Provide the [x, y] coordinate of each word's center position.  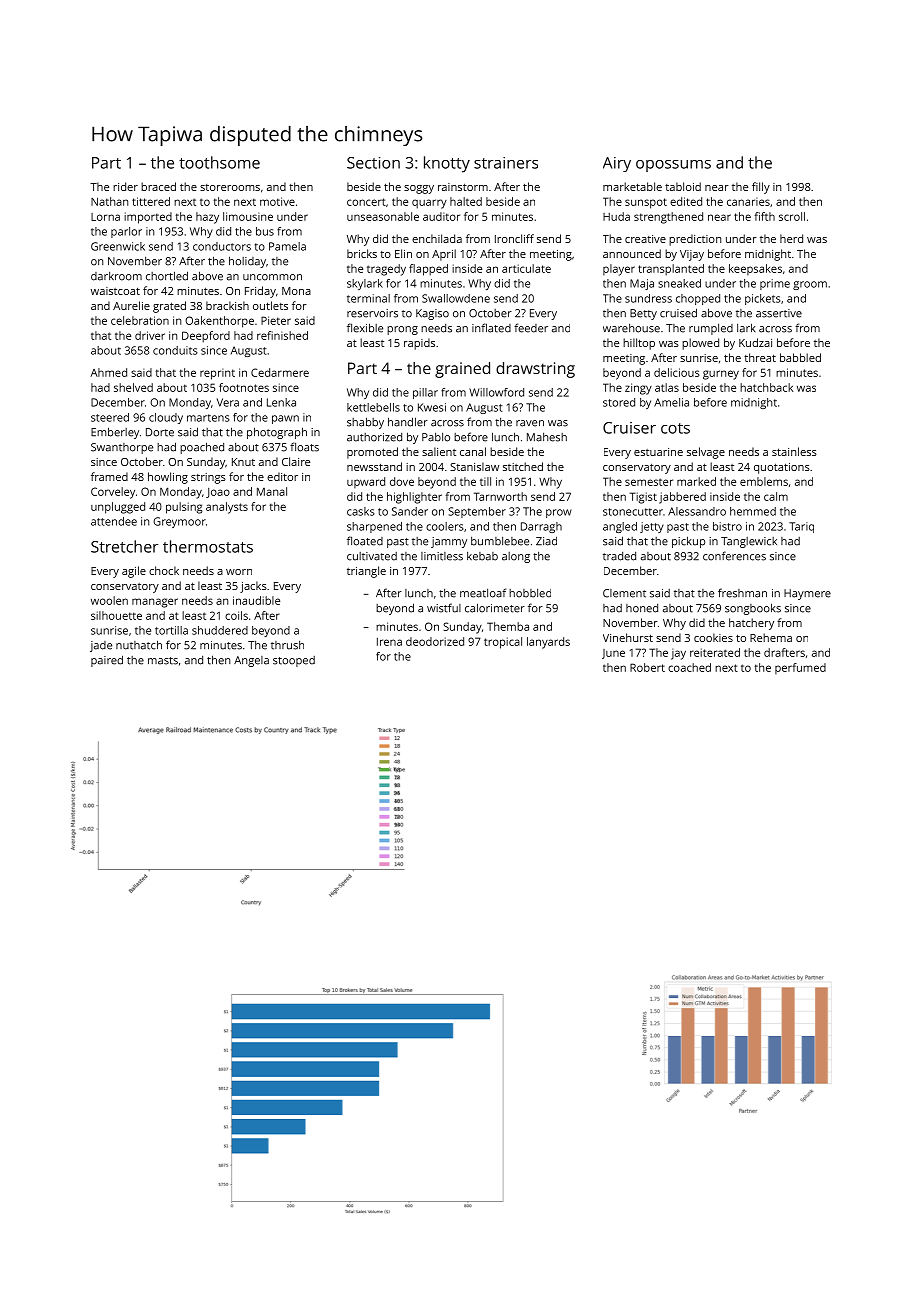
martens [208, 418]
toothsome [219, 162]
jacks [253, 587]
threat [760, 357]
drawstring [535, 370]
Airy [617, 164]
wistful [444, 608]
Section [373, 163]
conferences [734, 556]
